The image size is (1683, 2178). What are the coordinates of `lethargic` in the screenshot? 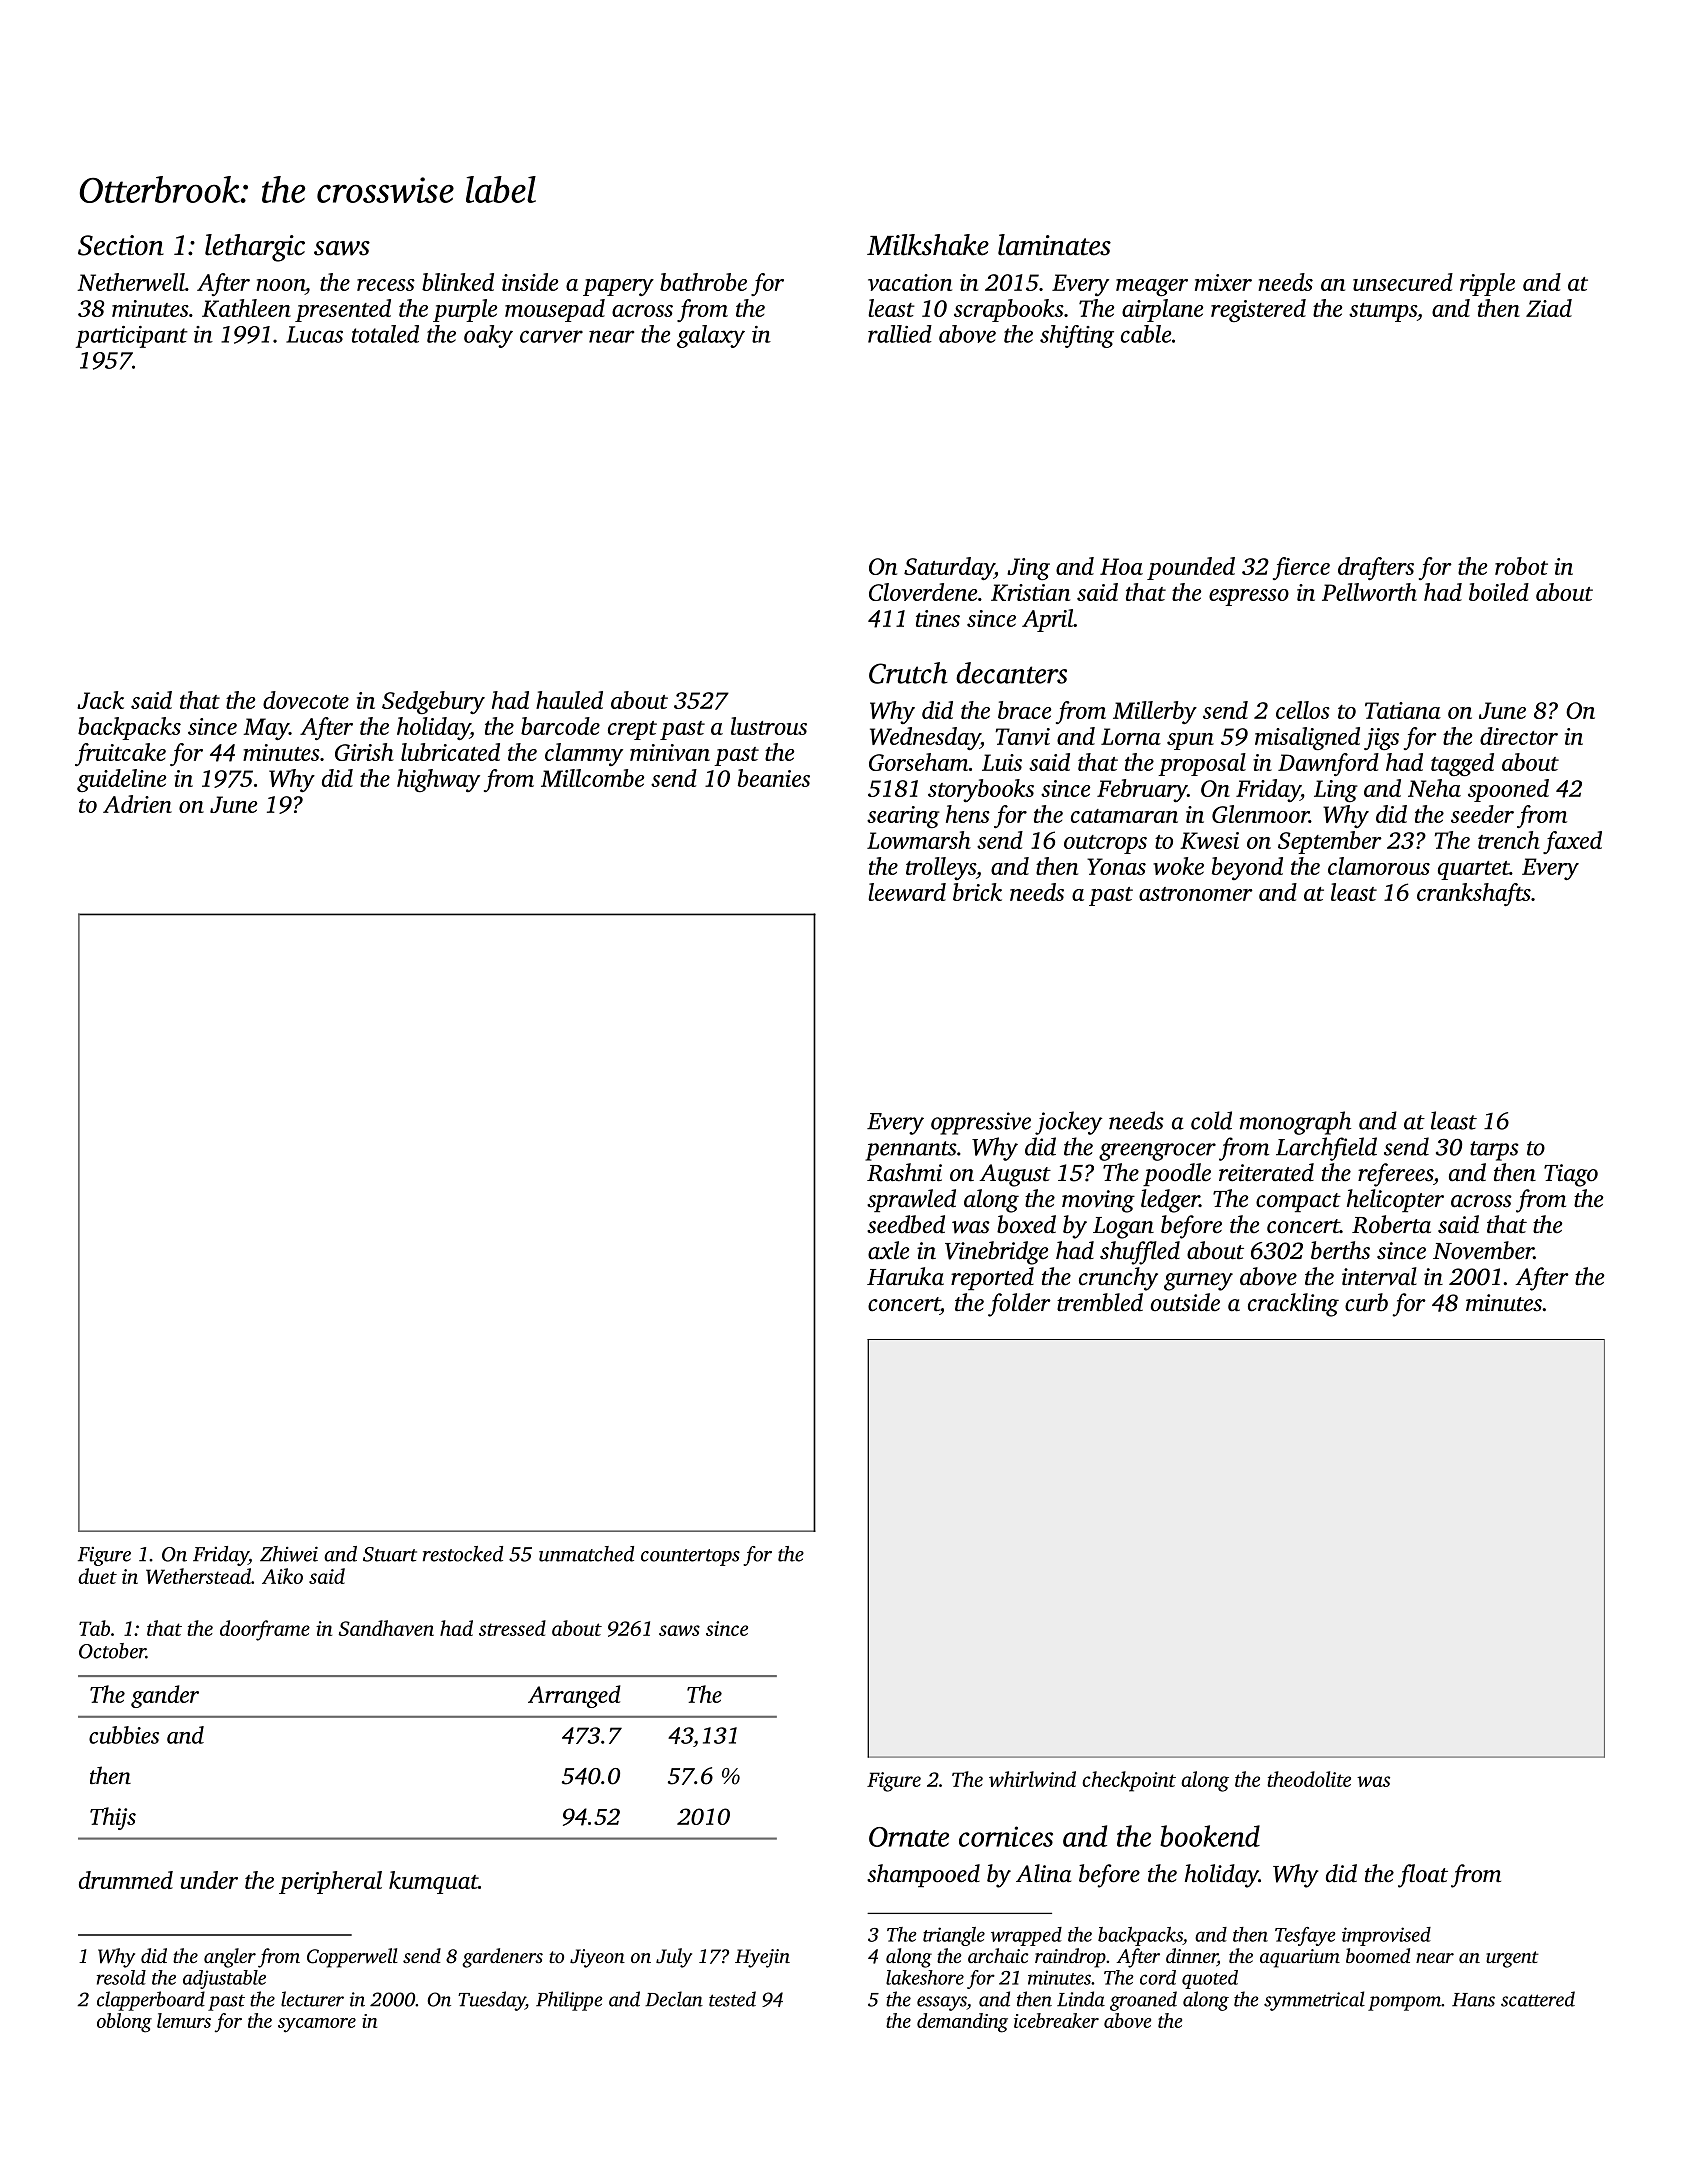 It's located at (255, 248).
